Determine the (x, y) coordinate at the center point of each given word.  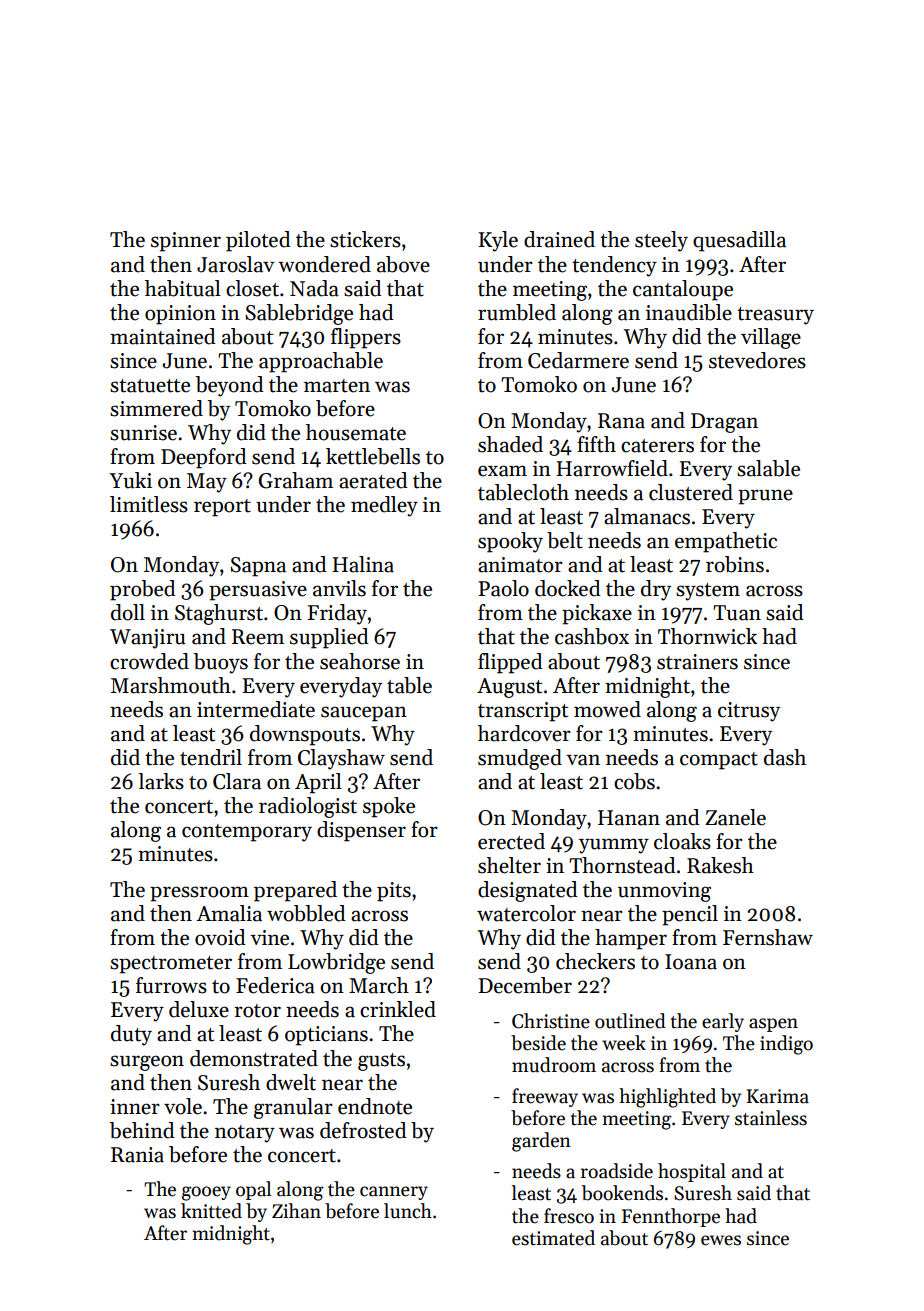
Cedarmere (578, 360)
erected (511, 841)
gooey (206, 1193)
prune (765, 497)
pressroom (199, 894)
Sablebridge (299, 314)
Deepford (204, 458)
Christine (551, 1021)
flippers (366, 338)
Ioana (691, 962)
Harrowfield (612, 468)
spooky (510, 542)
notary (245, 1134)
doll (128, 612)
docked (568, 588)
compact (719, 761)
